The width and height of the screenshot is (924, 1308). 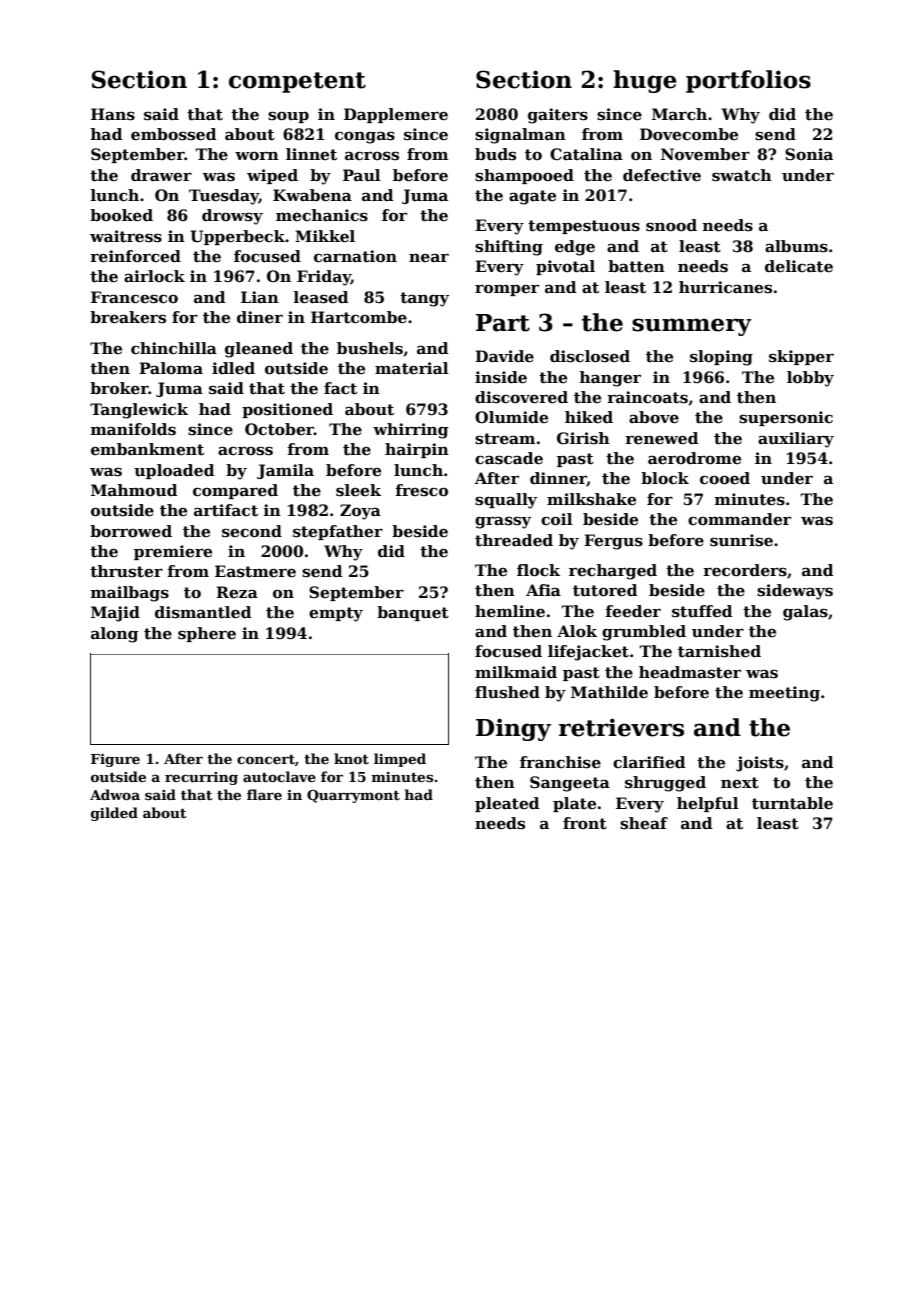 I want to click on Jamila, so click(x=285, y=471).
